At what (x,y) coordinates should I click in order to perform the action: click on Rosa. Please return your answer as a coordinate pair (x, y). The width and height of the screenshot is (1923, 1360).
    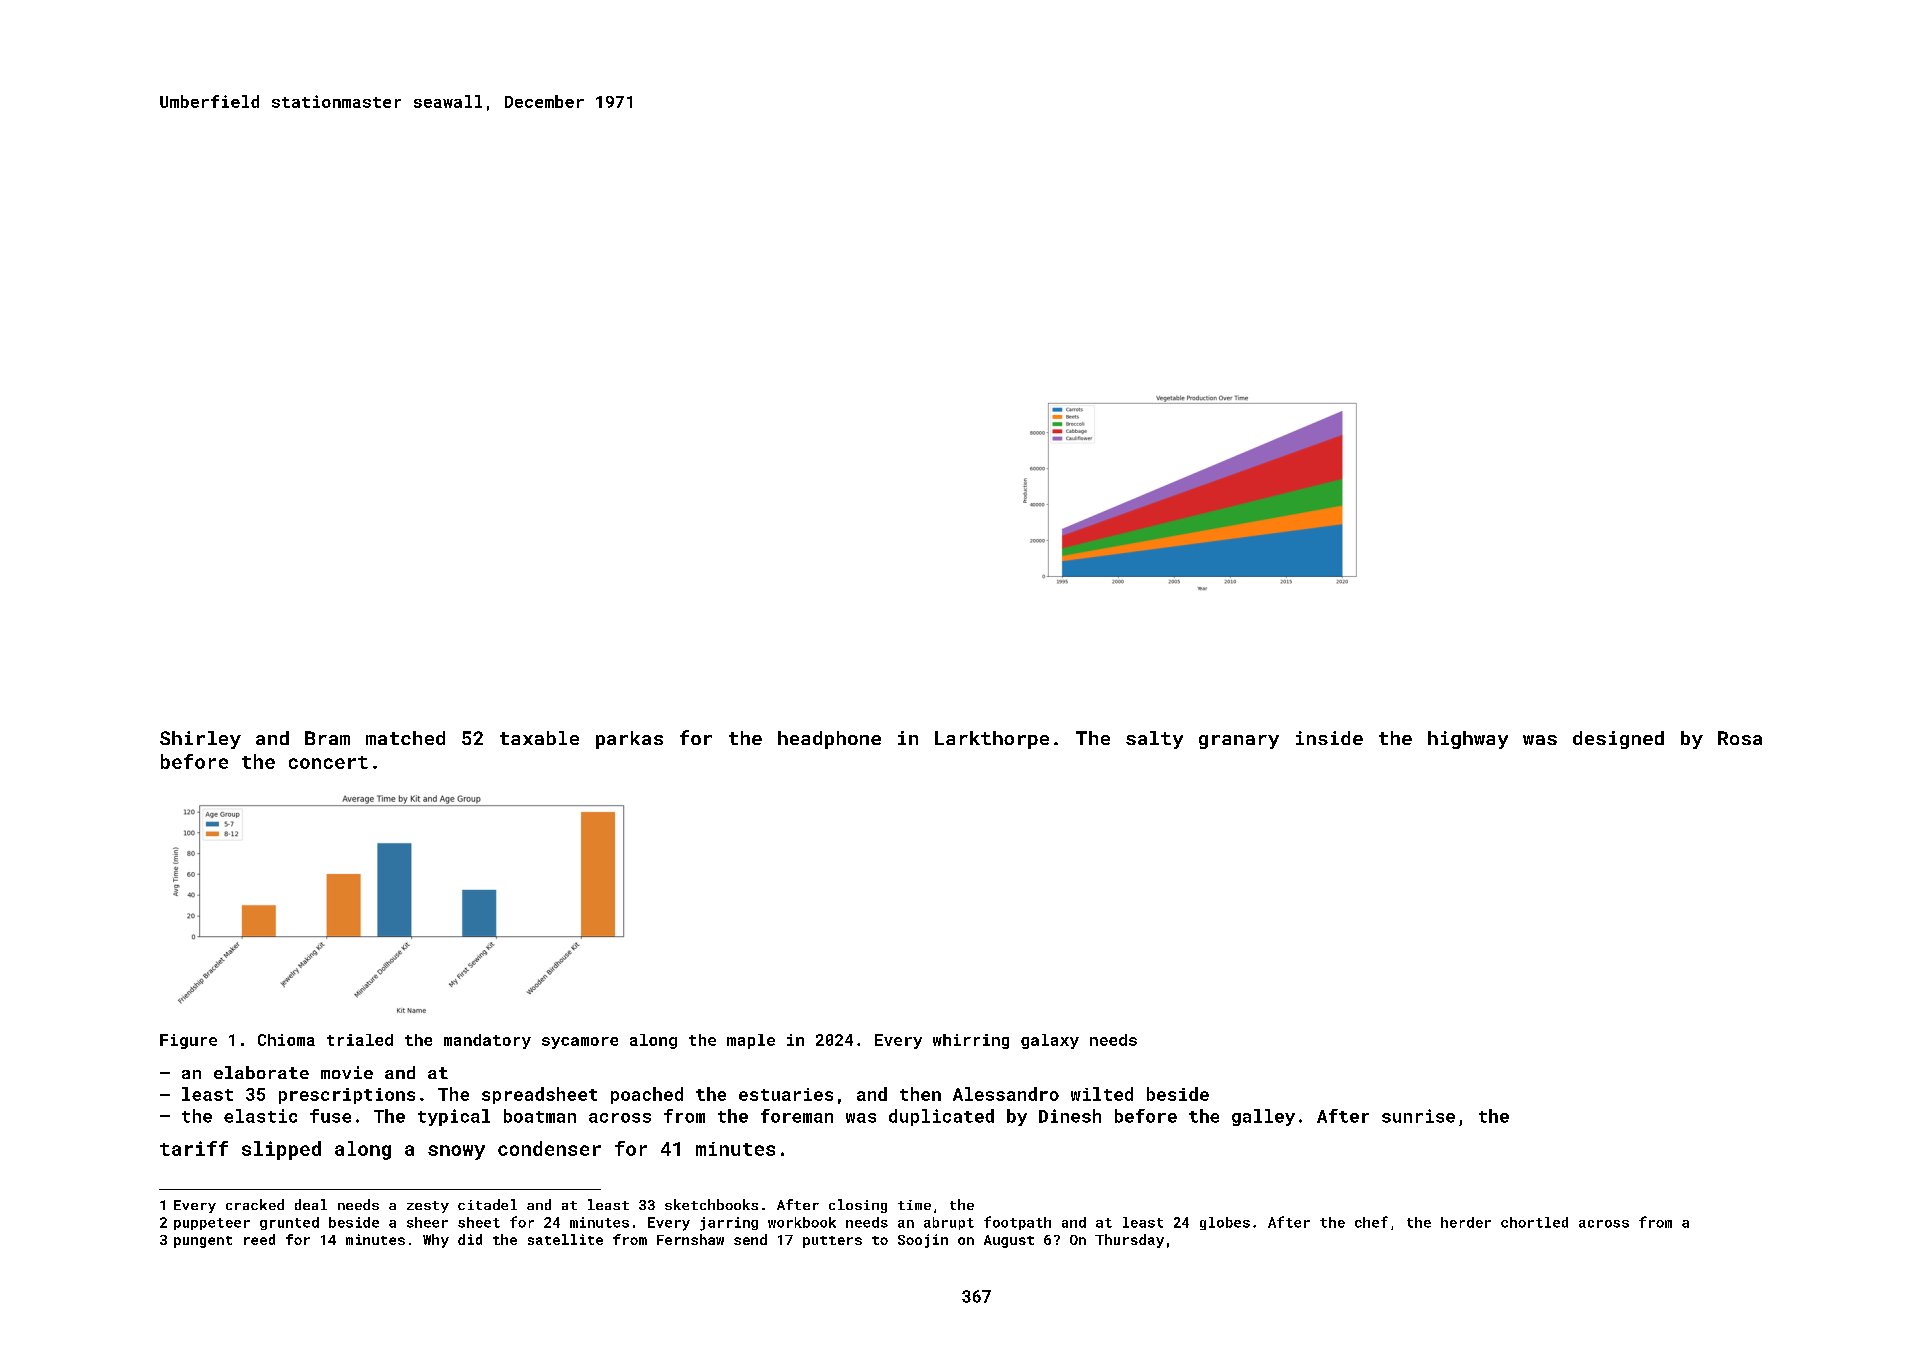
    Looking at the image, I should click on (1740, 738).
